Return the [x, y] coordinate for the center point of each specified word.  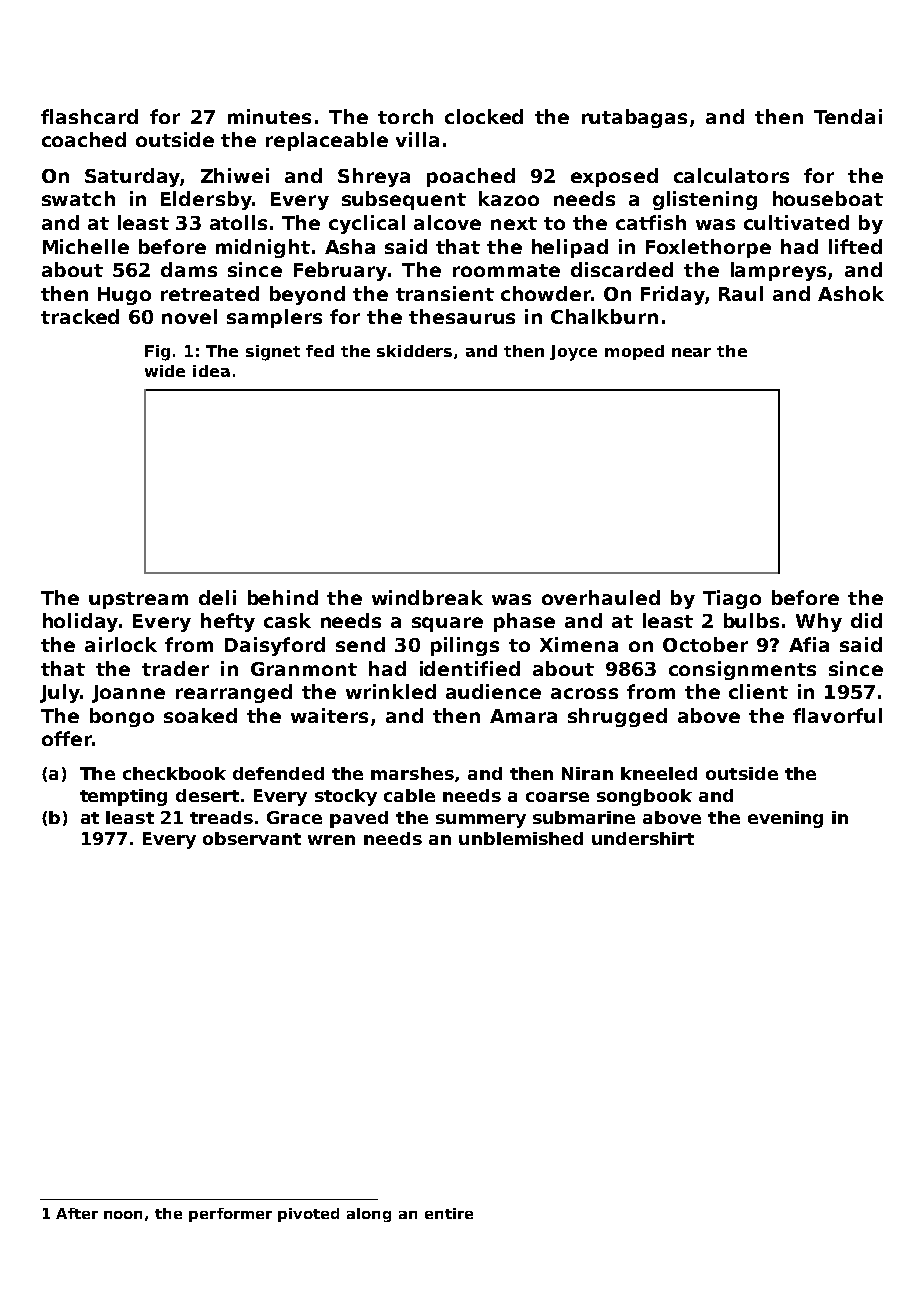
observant [252, 838]
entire [449, 1213]
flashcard [89, 116]
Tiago [732, 599]
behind [283, 597]
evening [785, 819]
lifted [855, 246]
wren [331, 840]
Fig [157, 353]
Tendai [848, 116]
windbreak [427, 597]
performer [230, 1215]
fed [320, 351]
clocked [484, 116]
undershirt [643, 838]
